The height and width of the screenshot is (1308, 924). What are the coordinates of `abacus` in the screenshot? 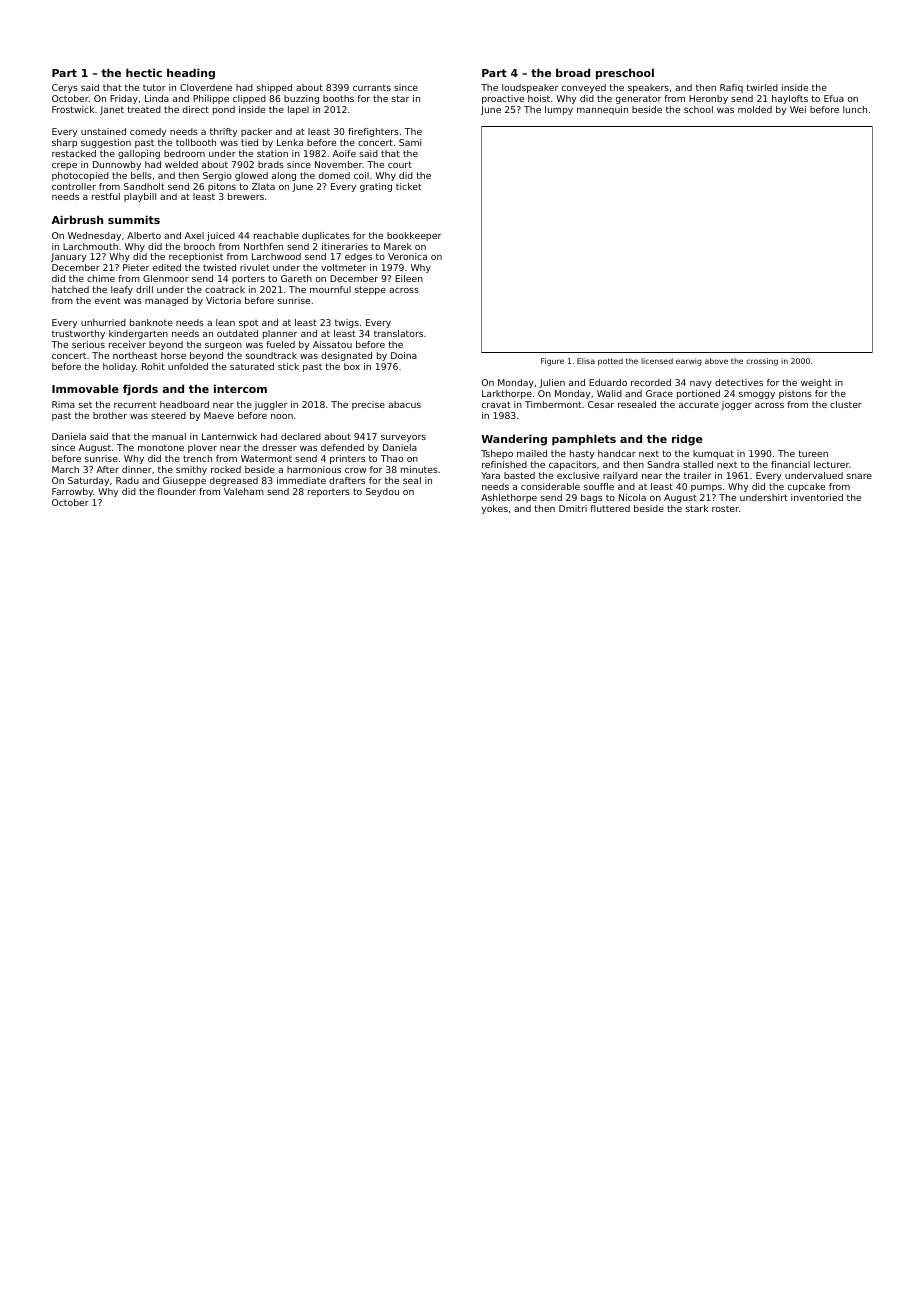 It's located at (404, 404).
